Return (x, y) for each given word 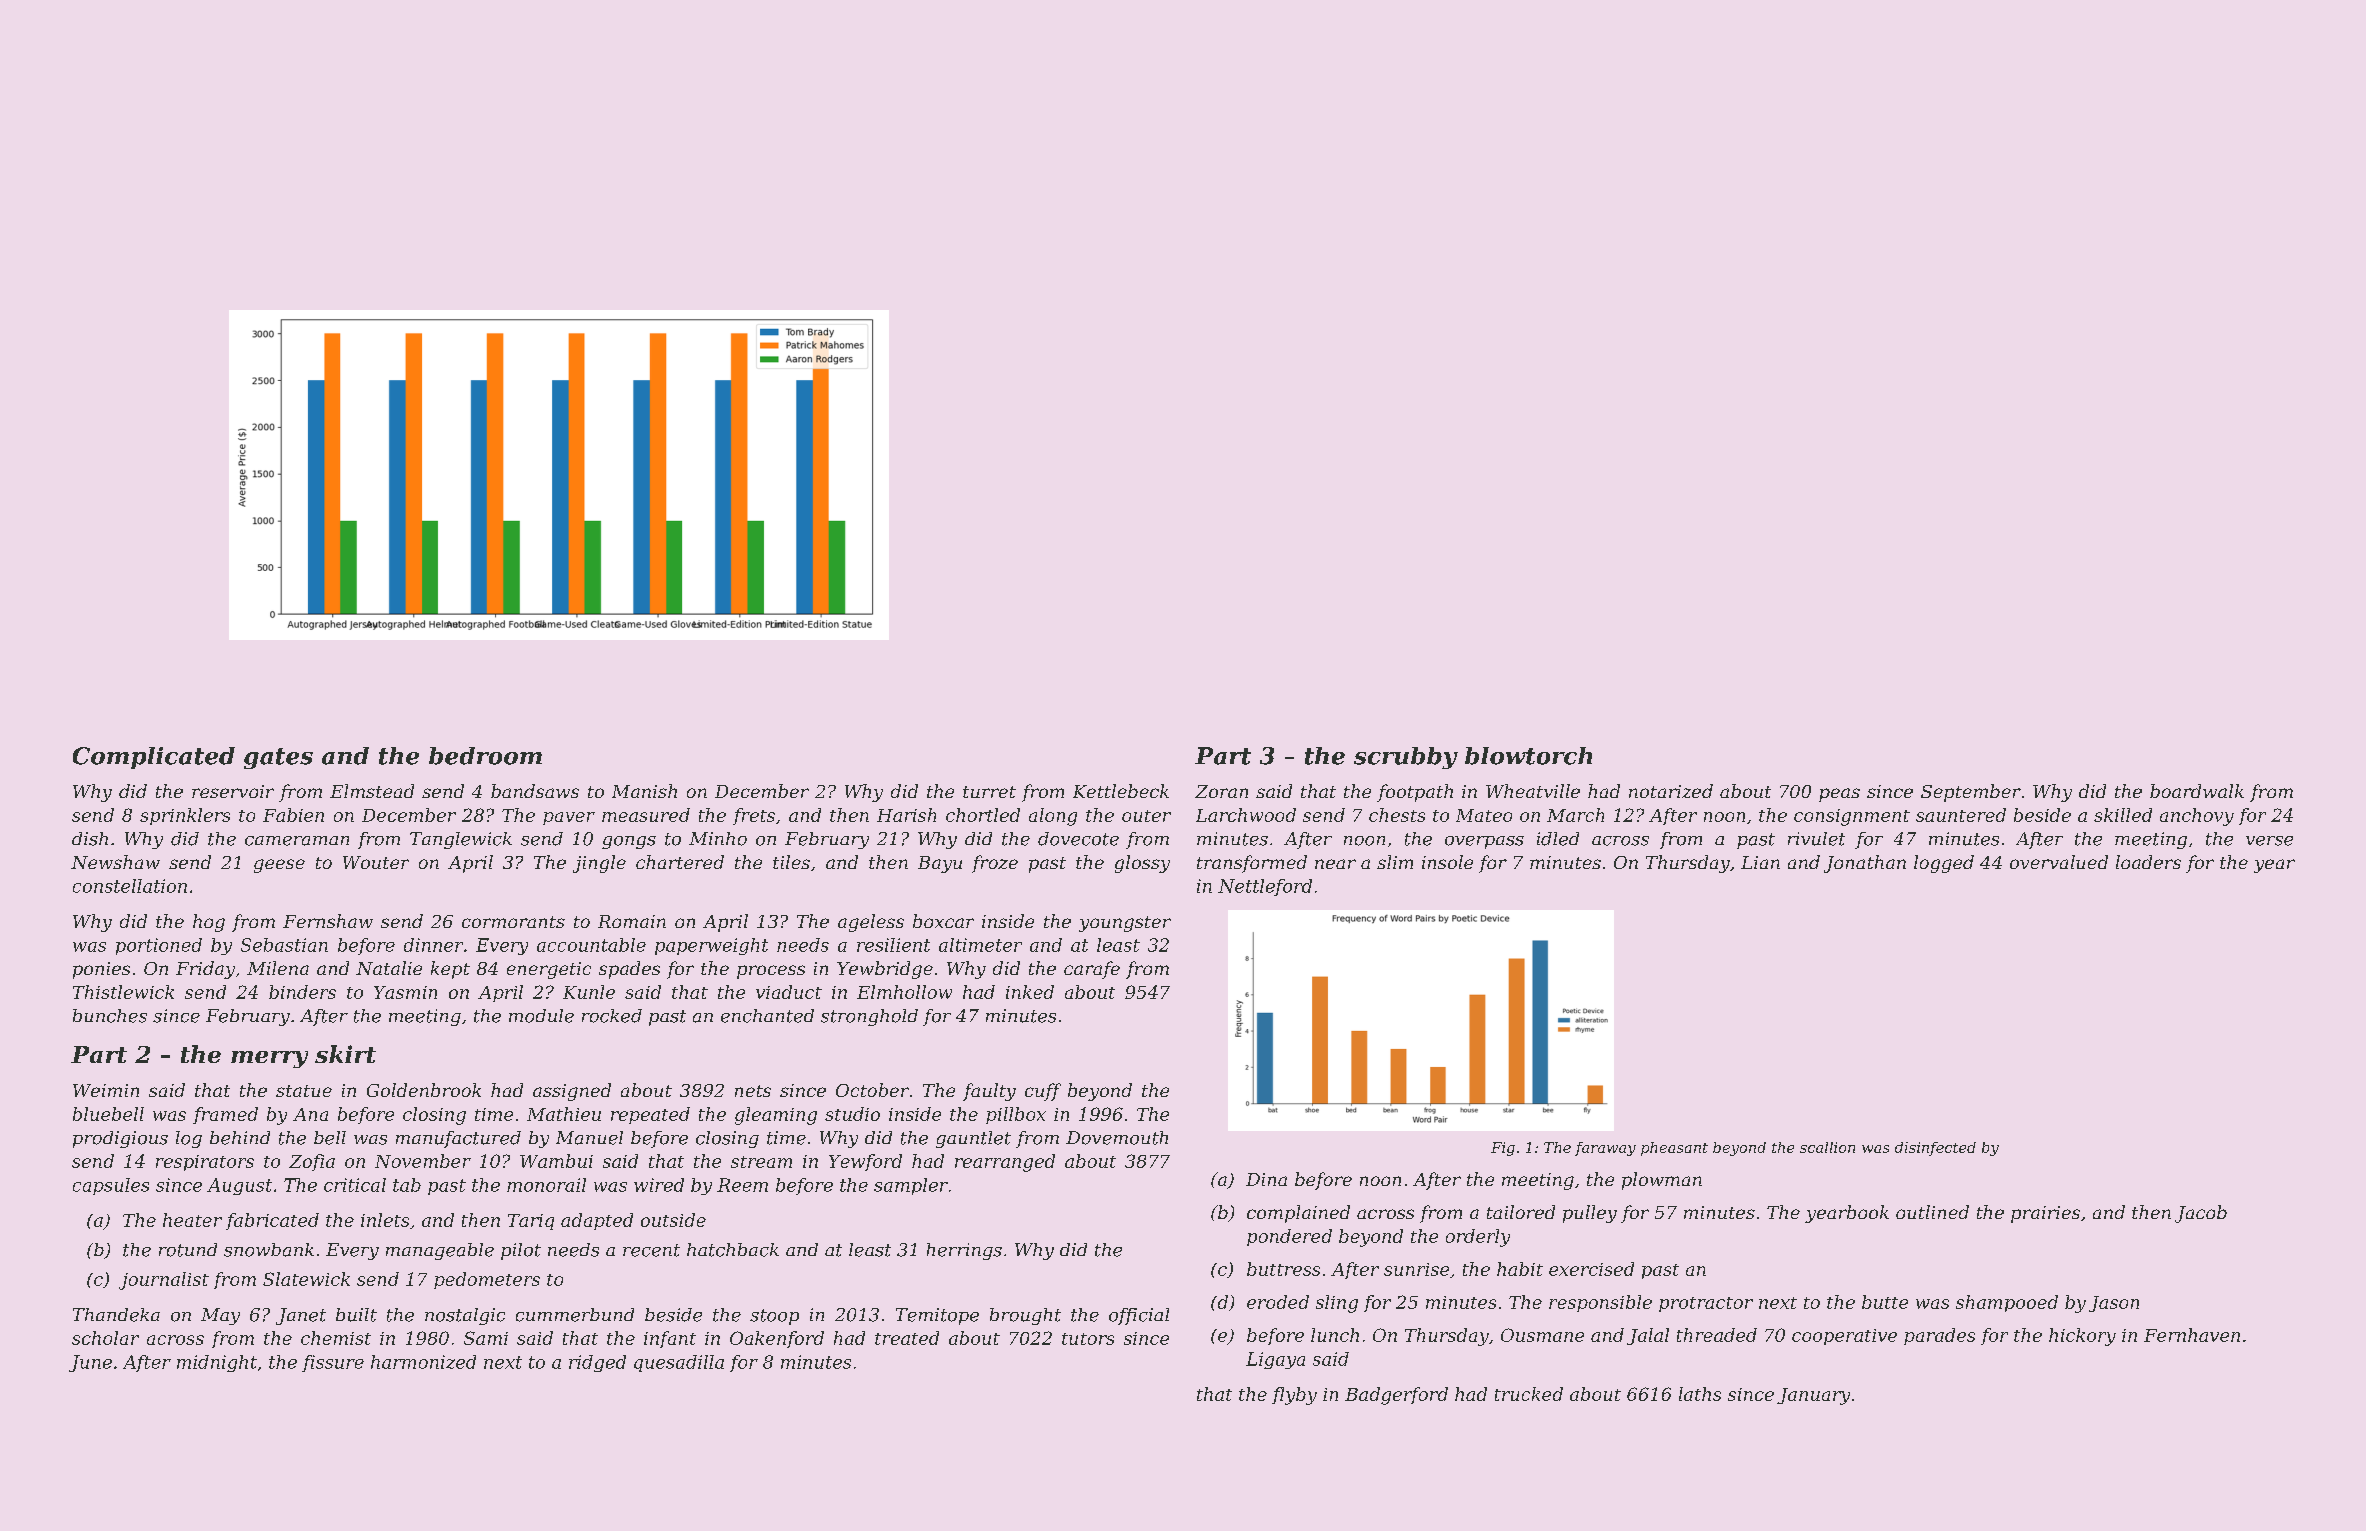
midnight (217, 1363)
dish (90, 839)
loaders (2148, 862)
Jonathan (1865, 864)
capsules (111, 1186)
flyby (1294, 1396)
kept (450, 970)
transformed (1252, 864)
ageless (871, 923)
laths (1700, 1394)
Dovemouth (1117, 1138)
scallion (1827, 1147)
